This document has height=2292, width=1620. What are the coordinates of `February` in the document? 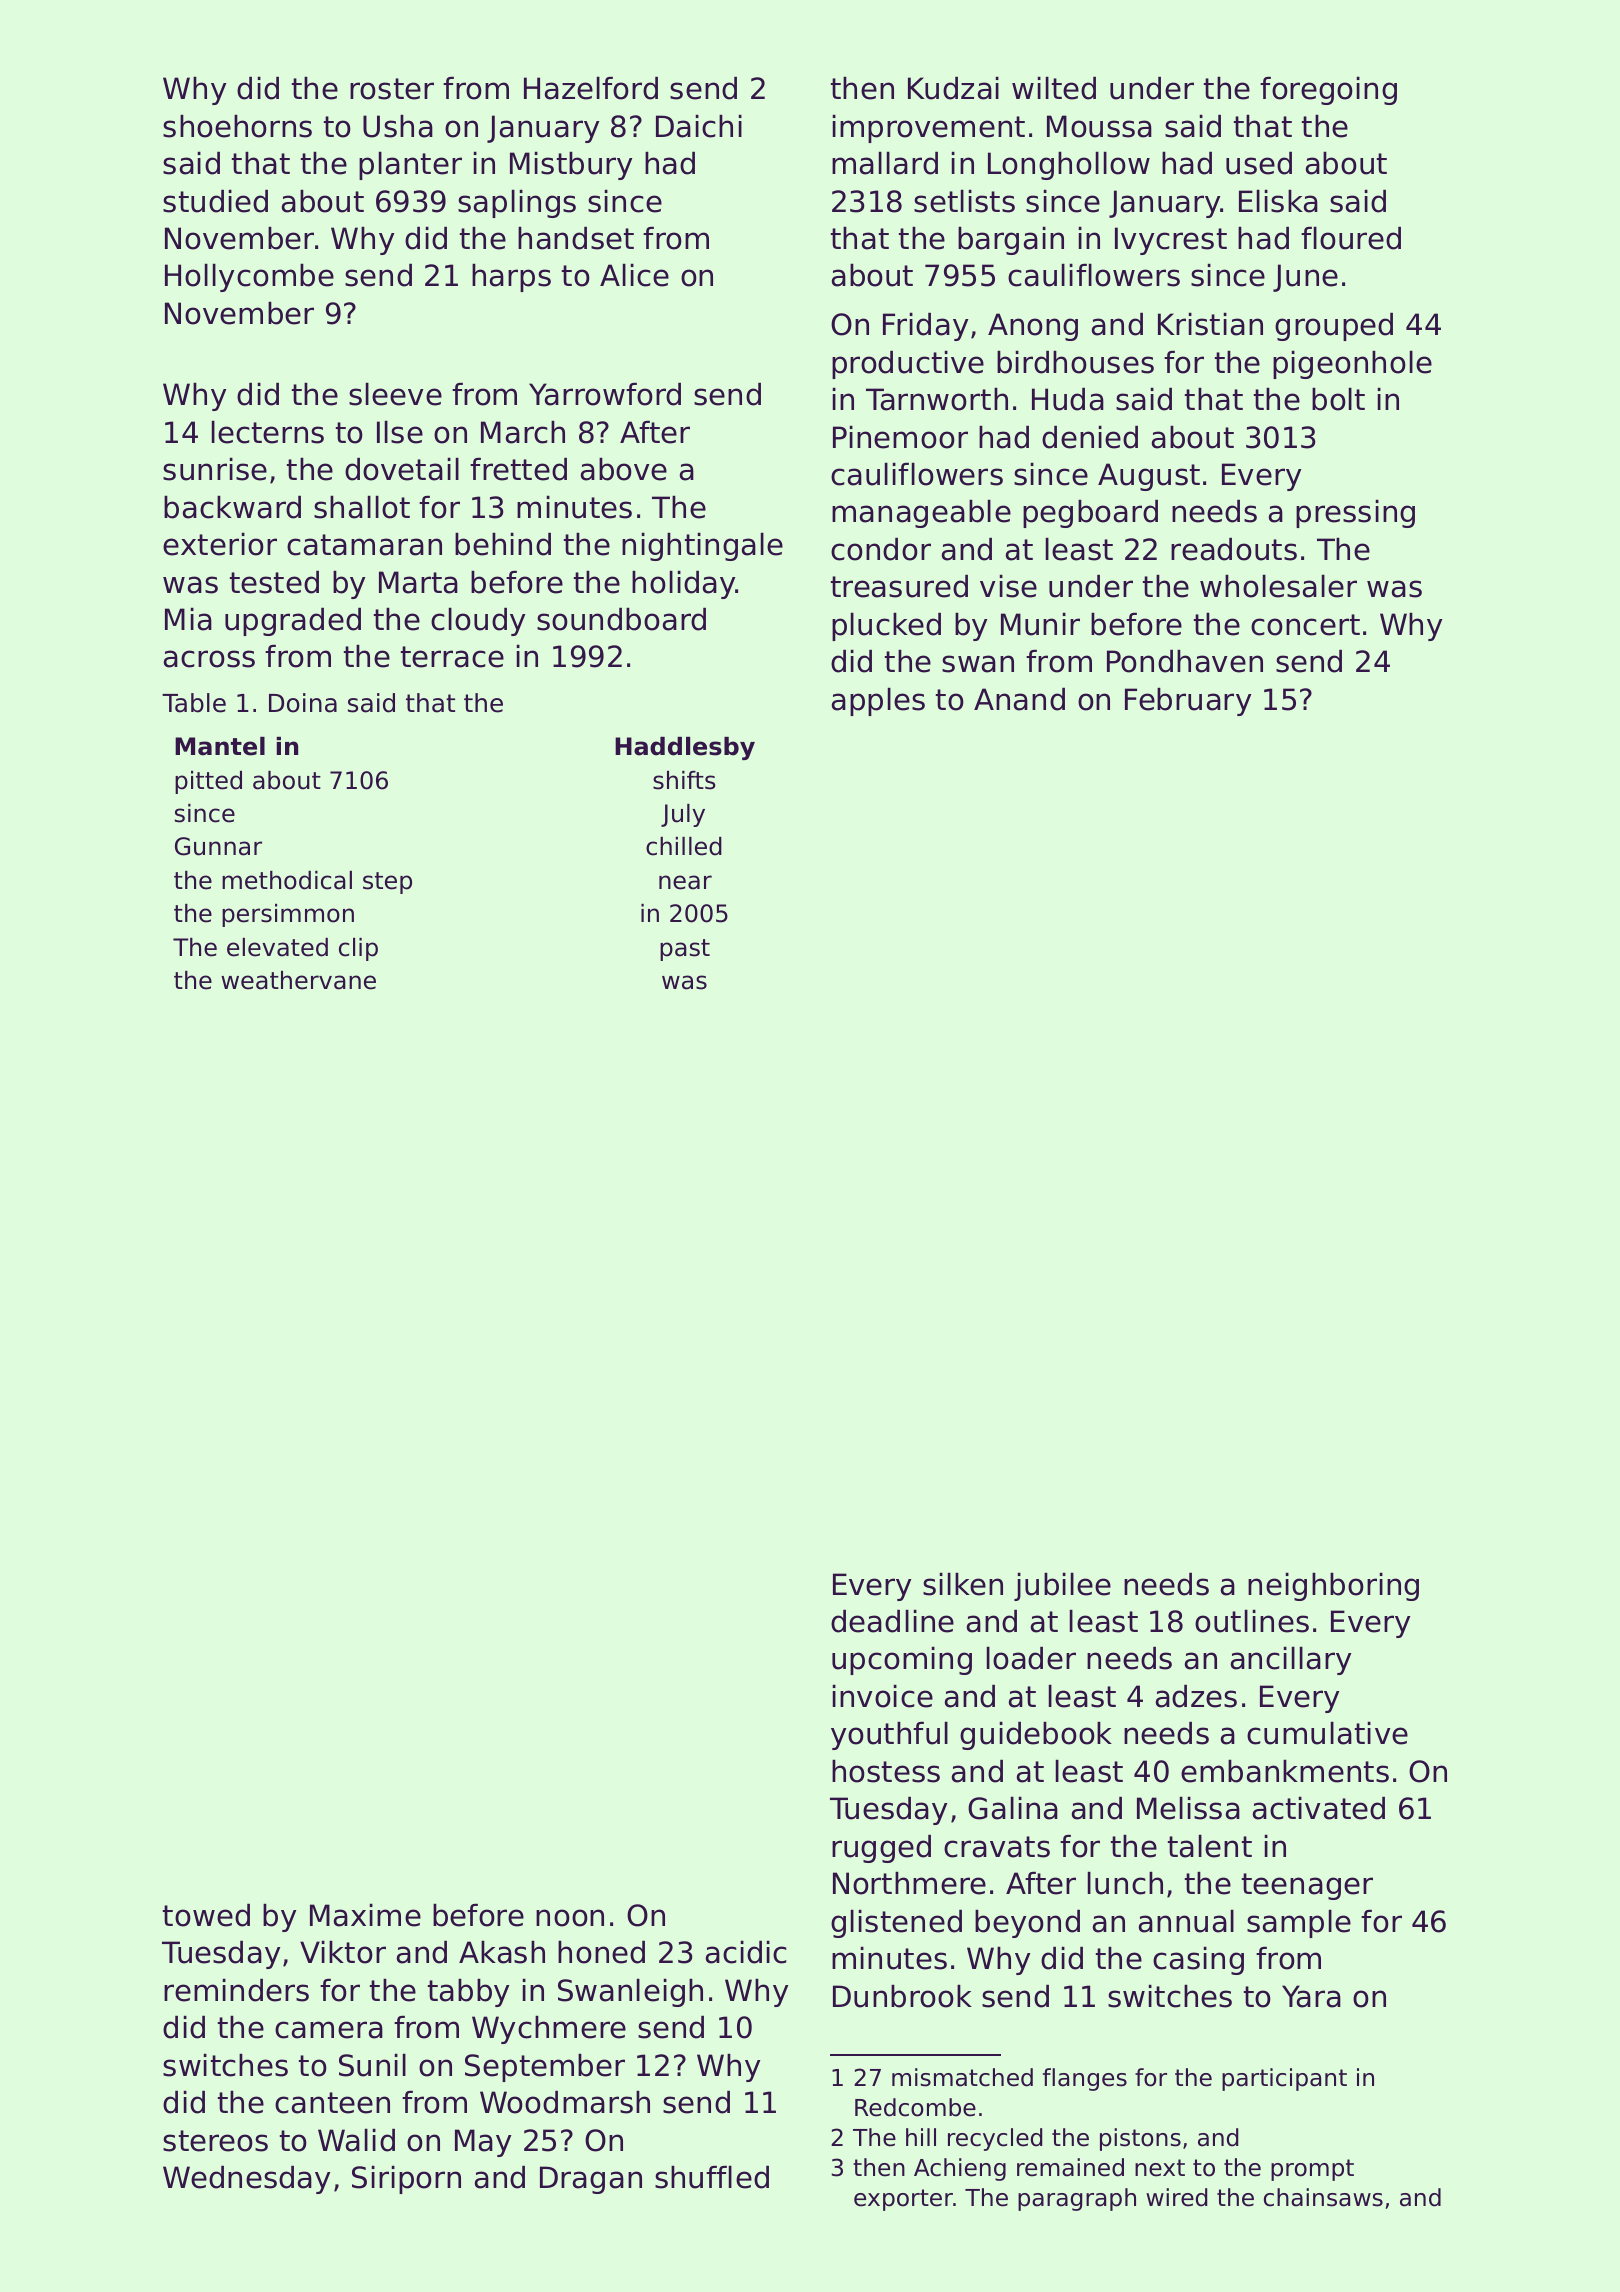 It's located at (1188, 702).
